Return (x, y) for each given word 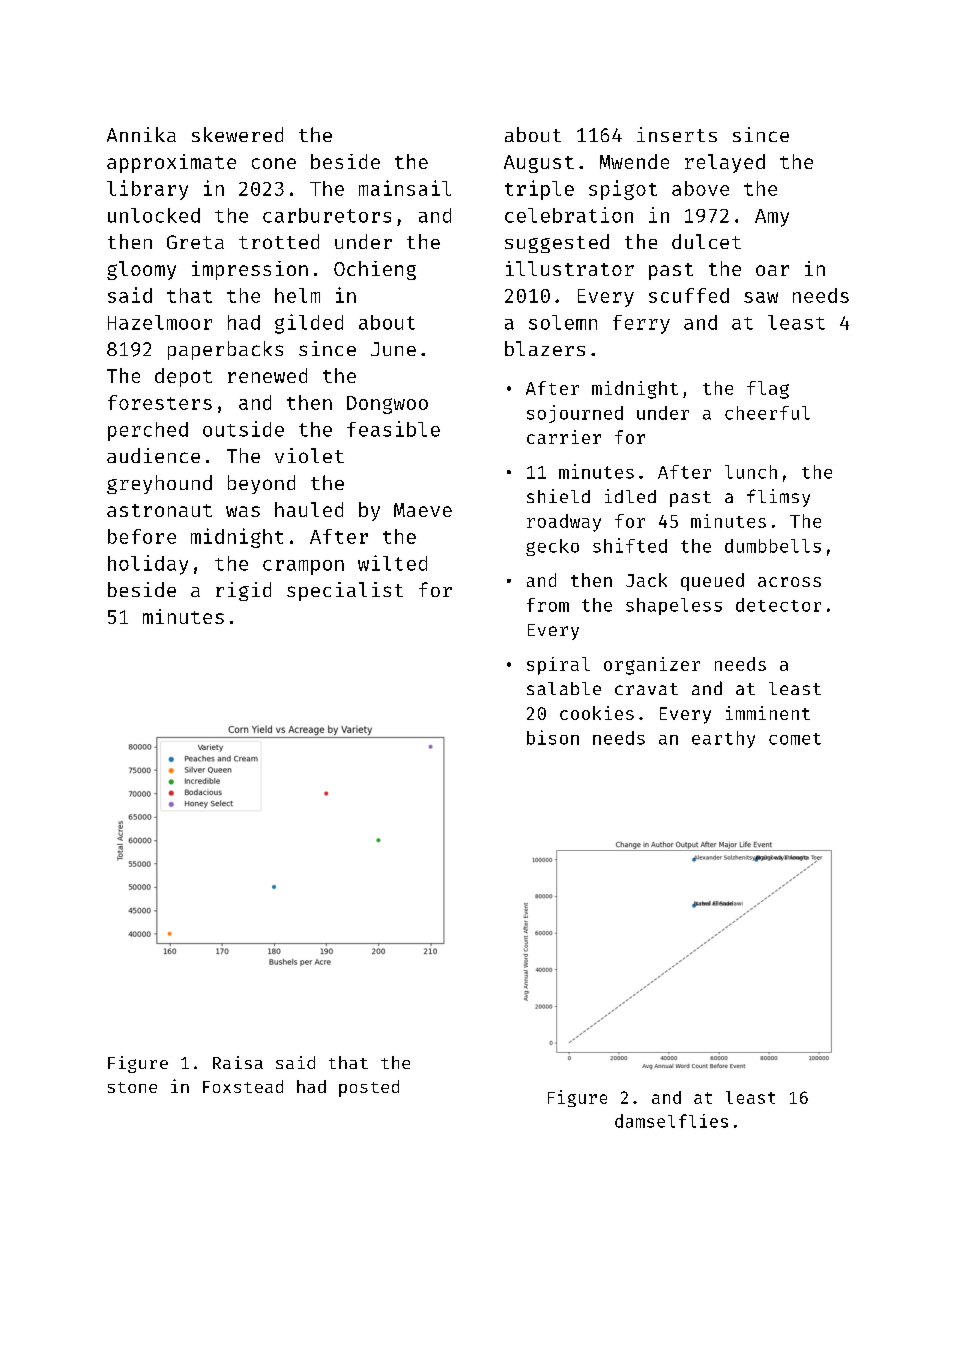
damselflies (671, 1121)
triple (539, 190)
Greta (195, 242)
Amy (772, 218)
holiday (148, 565)
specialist (345, 591)
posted (369, 1088)
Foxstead (243, 1086)
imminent (768, 713)
